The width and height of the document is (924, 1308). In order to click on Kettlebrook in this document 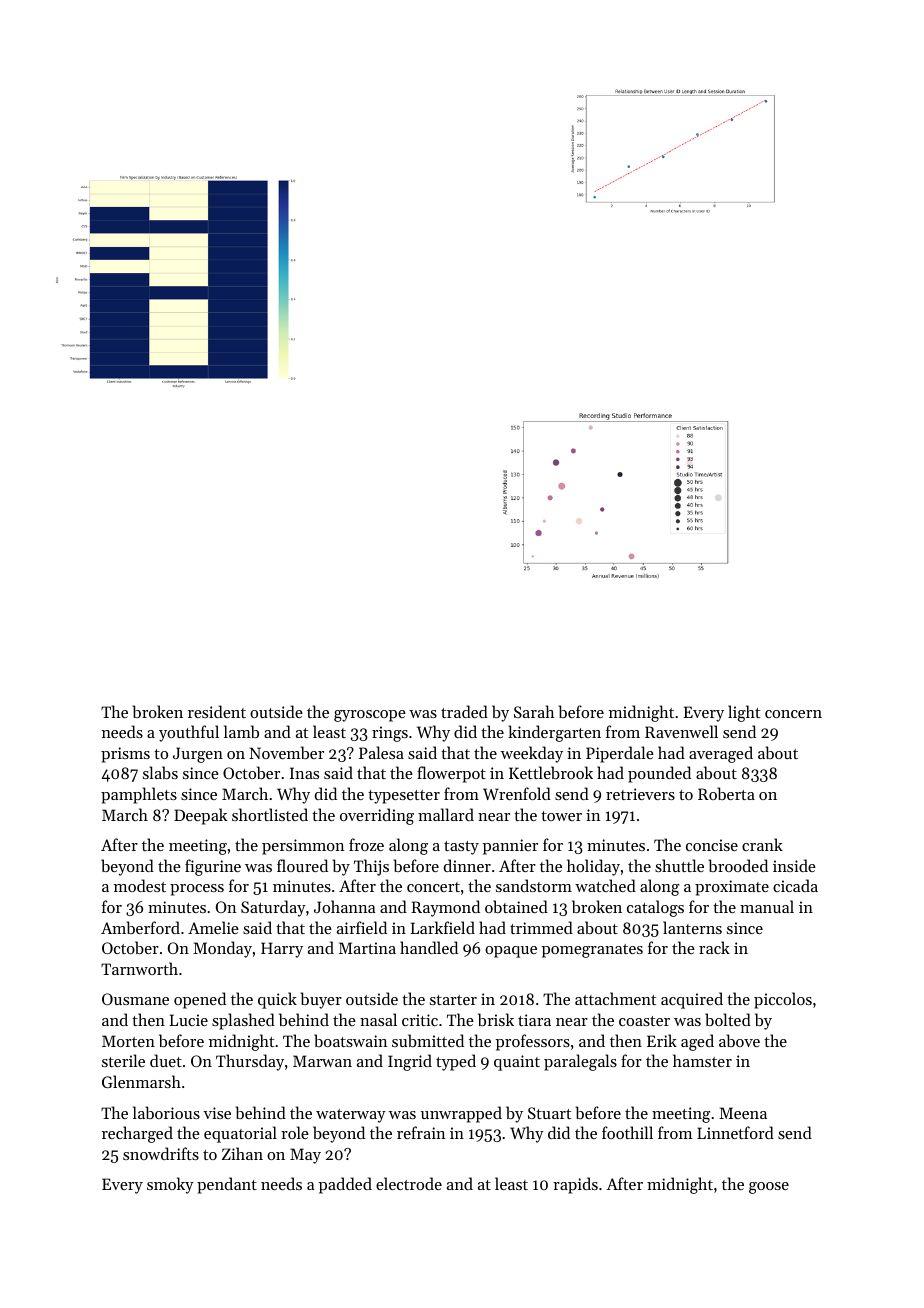, I will do `click(551, 772)`.
